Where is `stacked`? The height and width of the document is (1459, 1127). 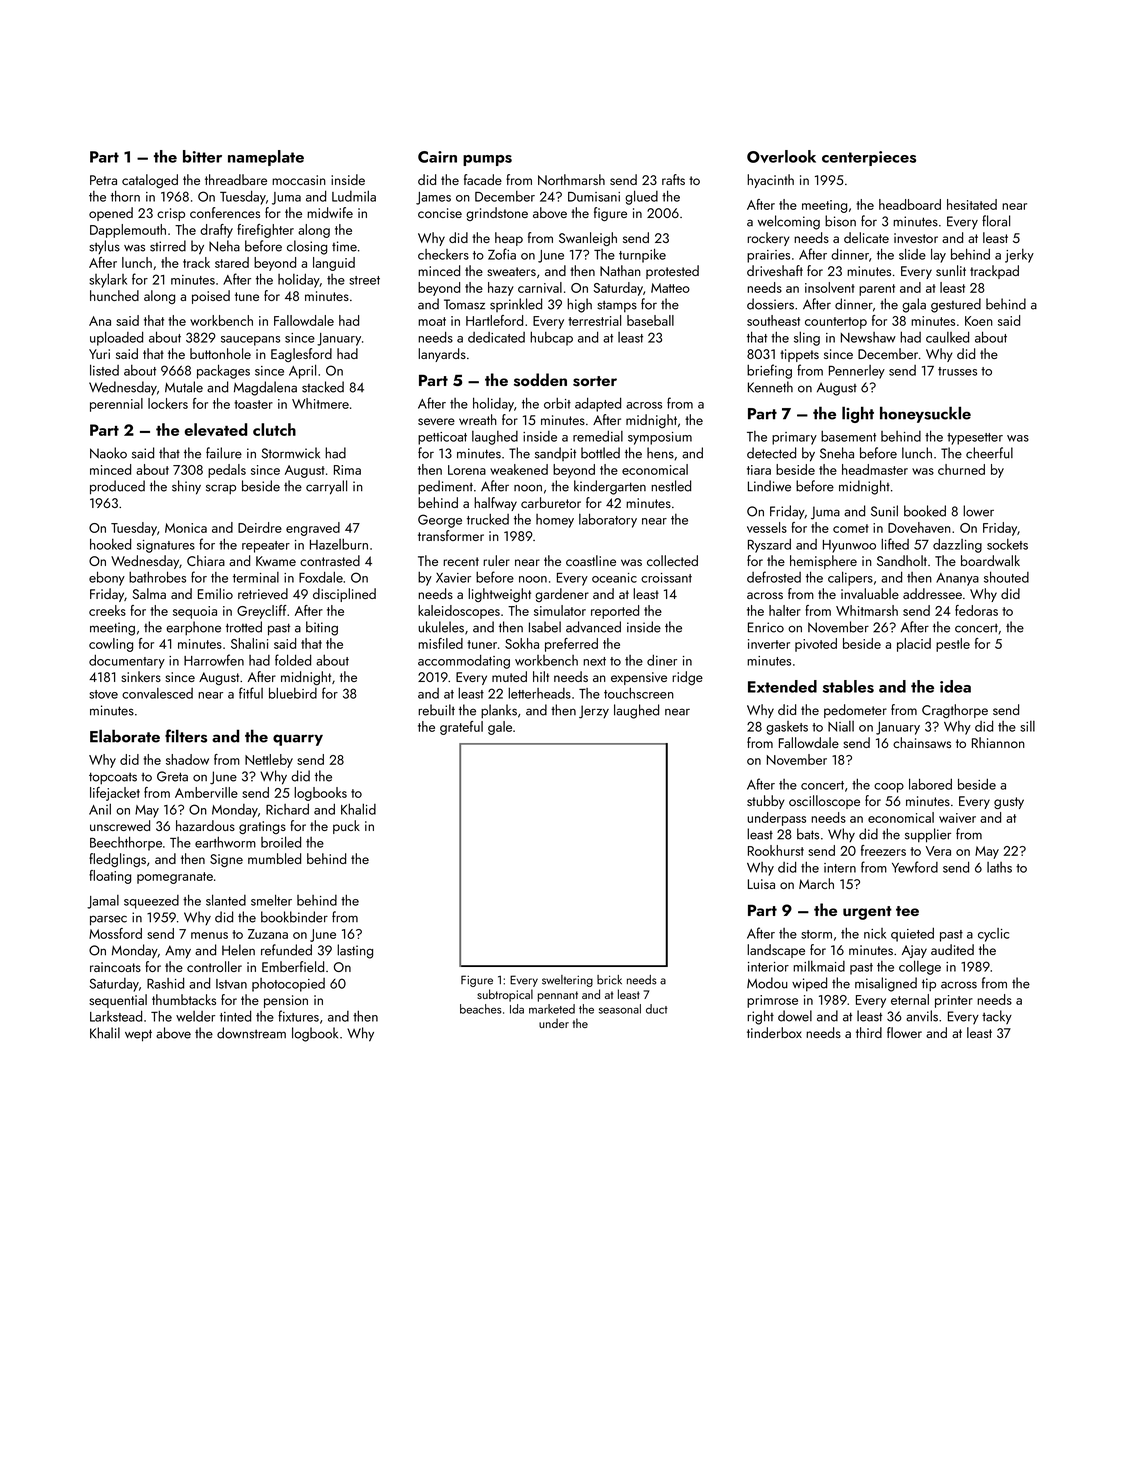 stacked is located at coordinates (323, 387).
